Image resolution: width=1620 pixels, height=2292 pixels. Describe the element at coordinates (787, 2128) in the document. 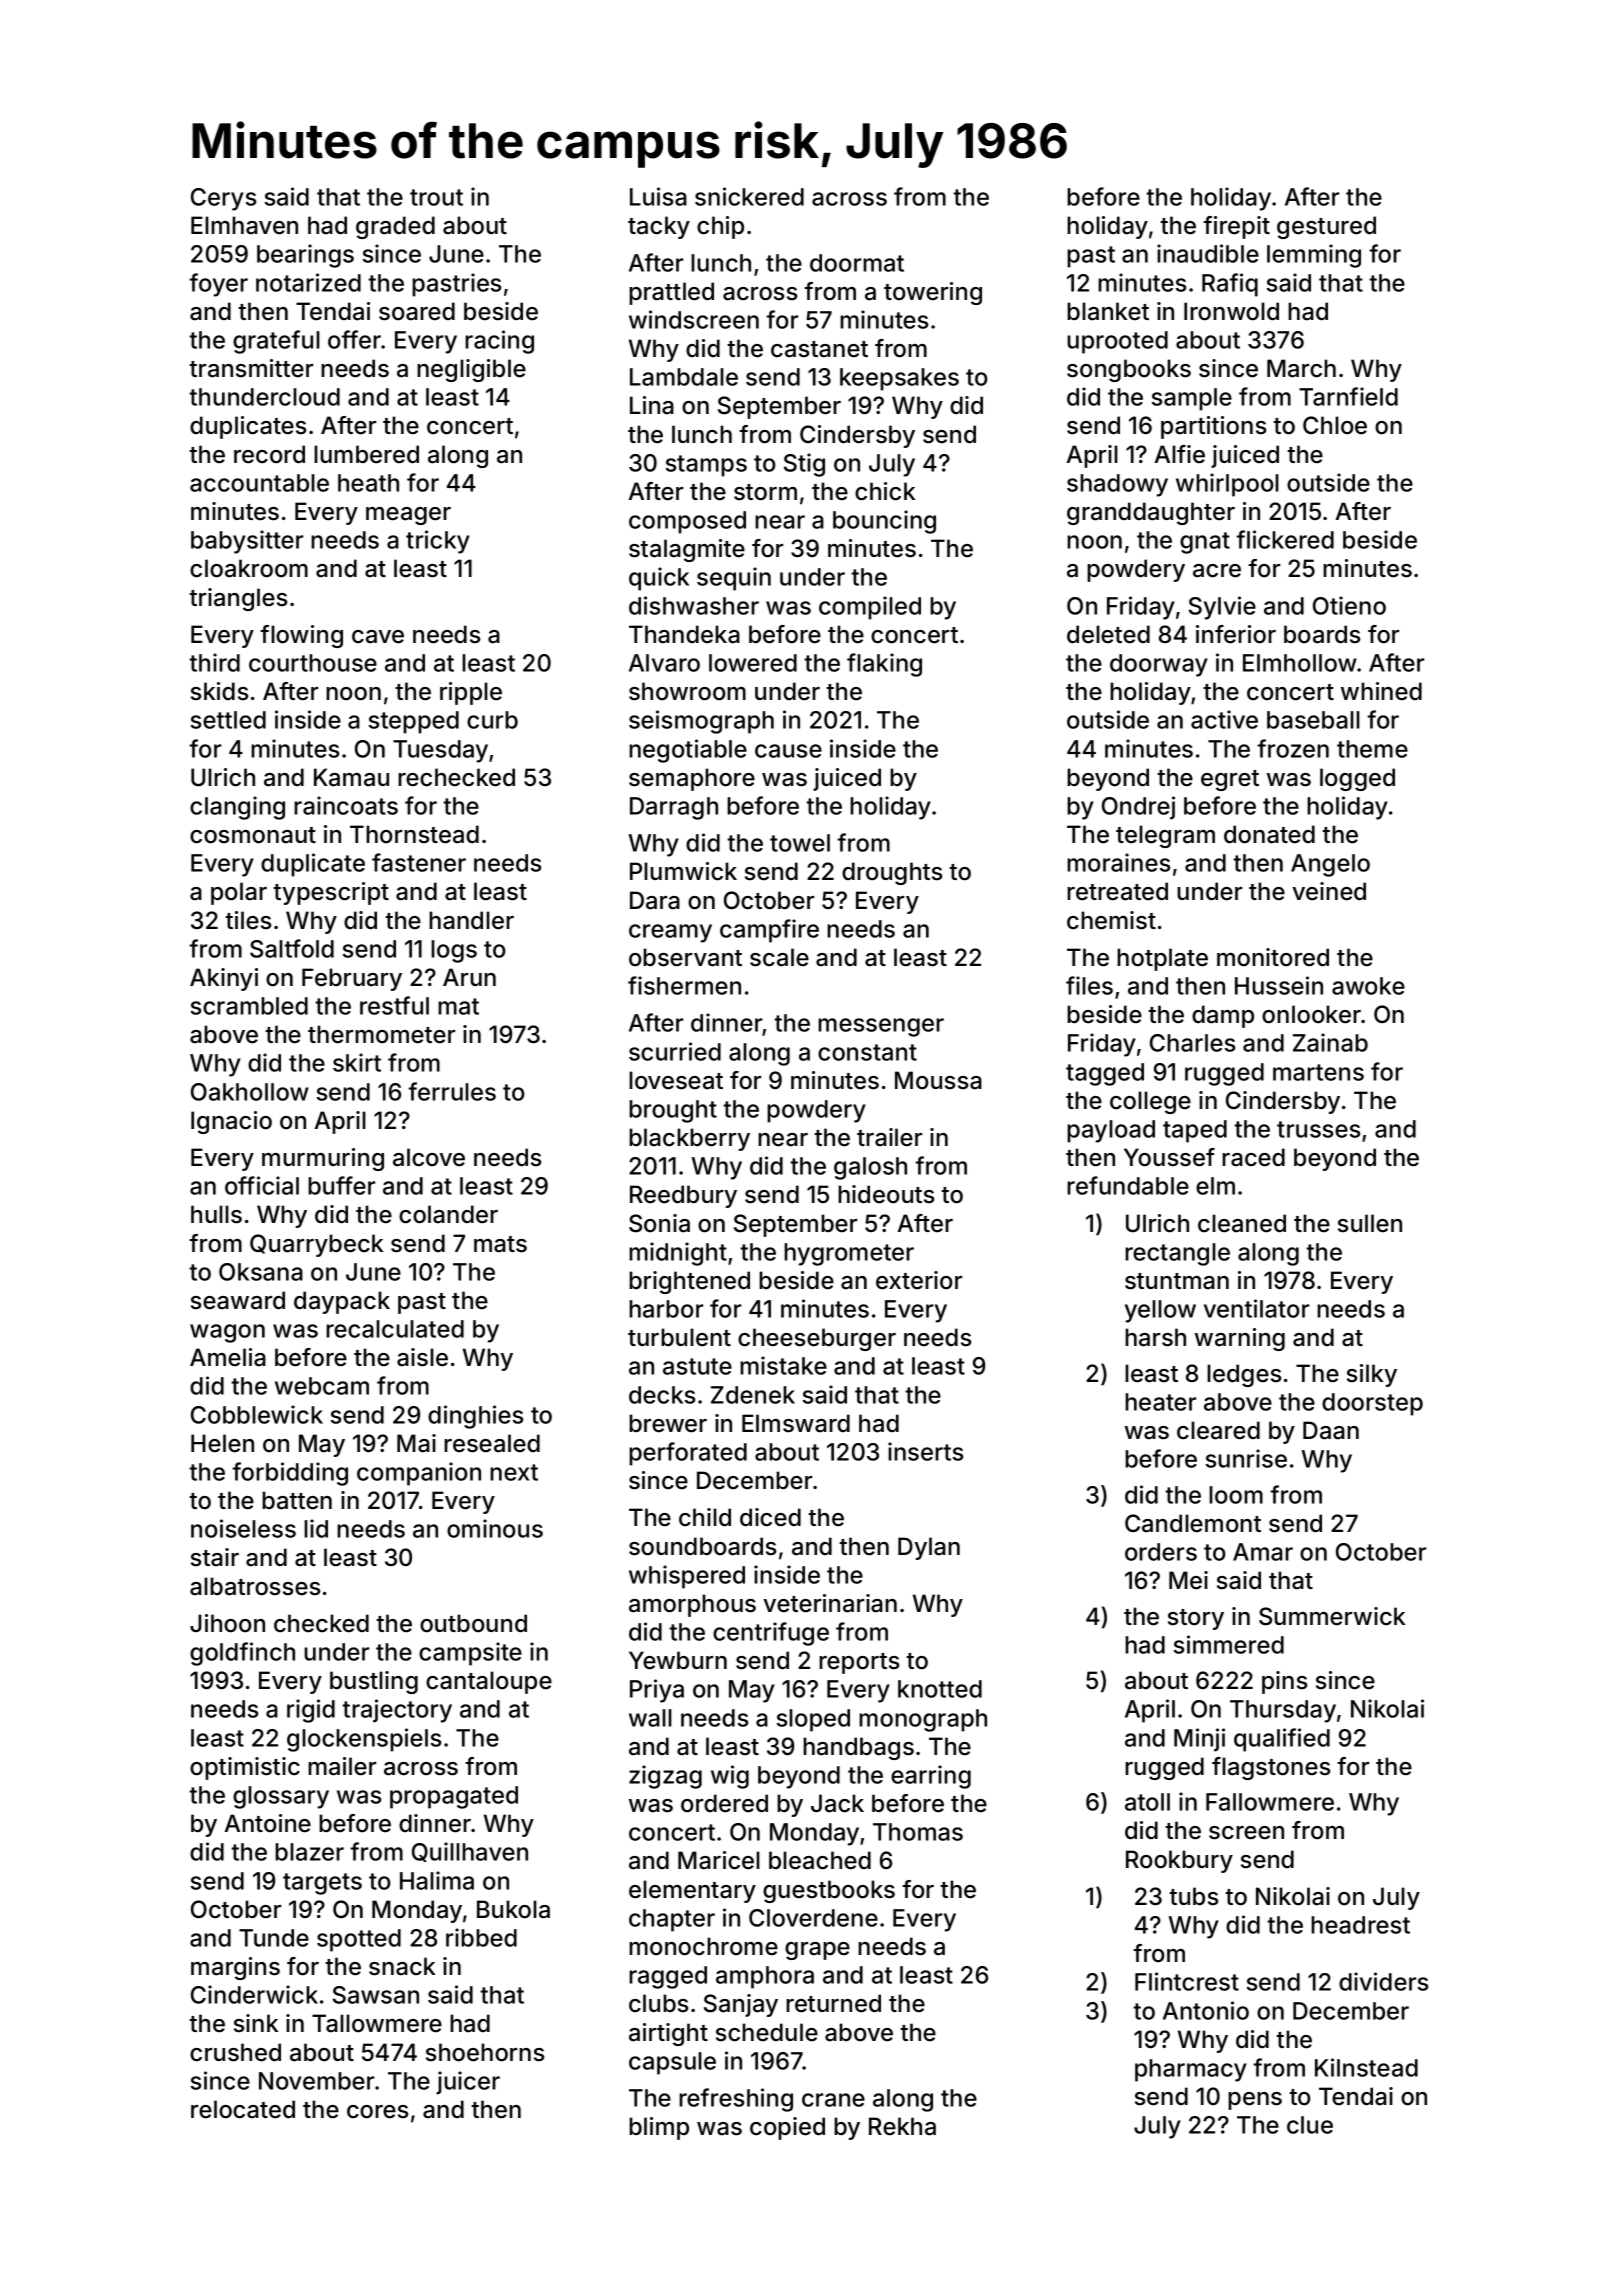

I see `copied` at that location.
